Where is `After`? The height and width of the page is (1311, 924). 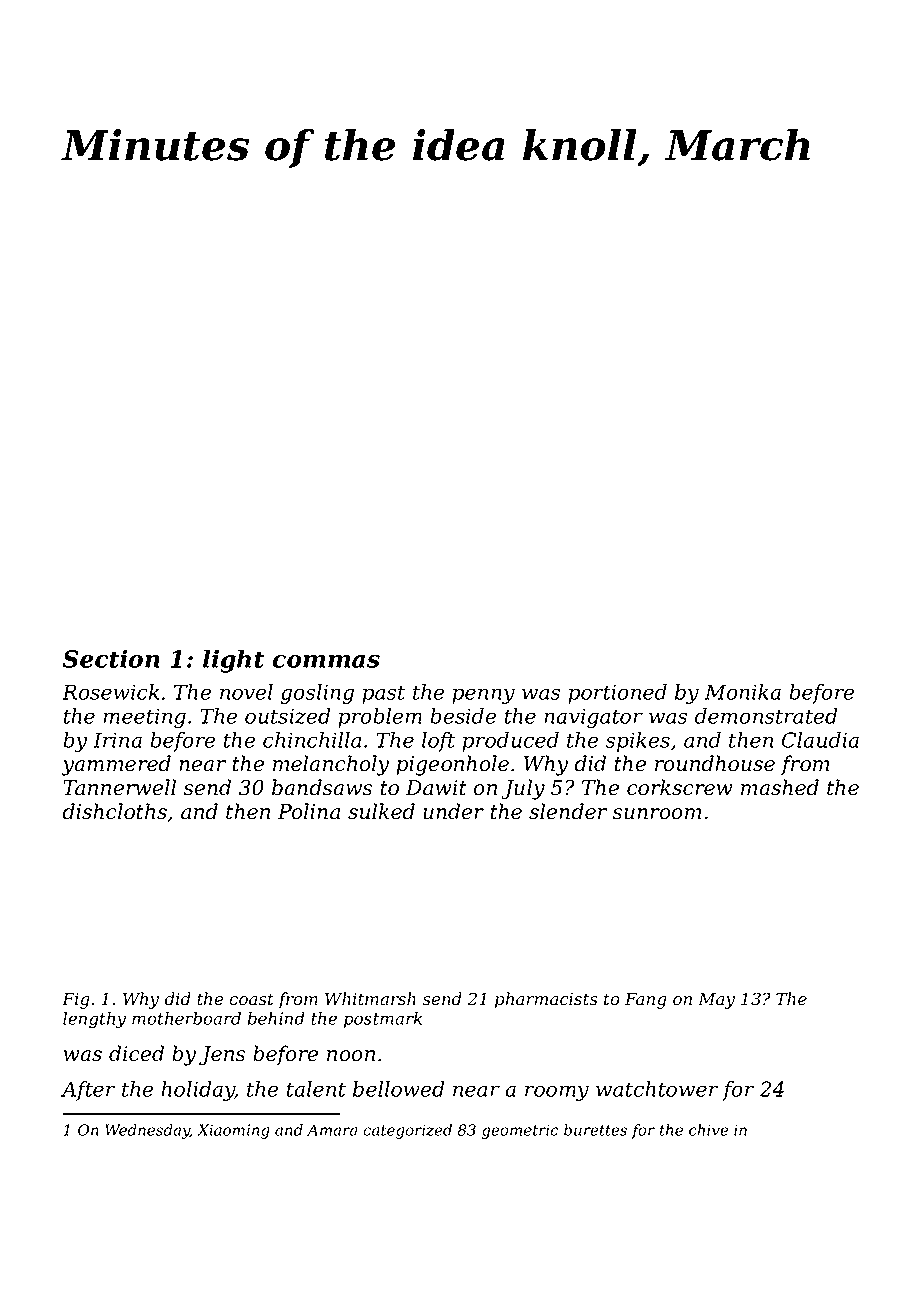 After is located at coordinates (88, 1091).
